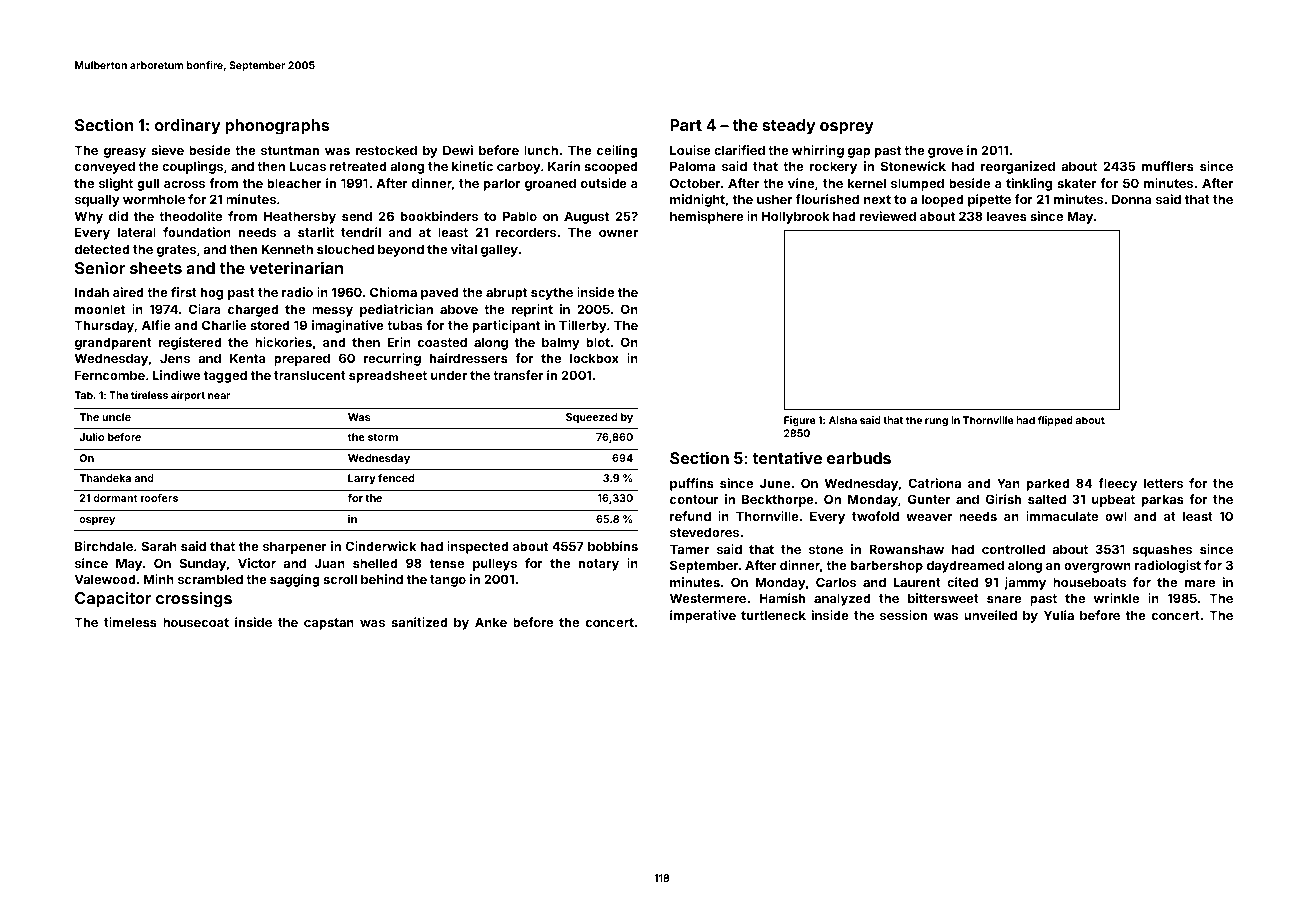  I want to click on Donna, so click(1131, 199).
